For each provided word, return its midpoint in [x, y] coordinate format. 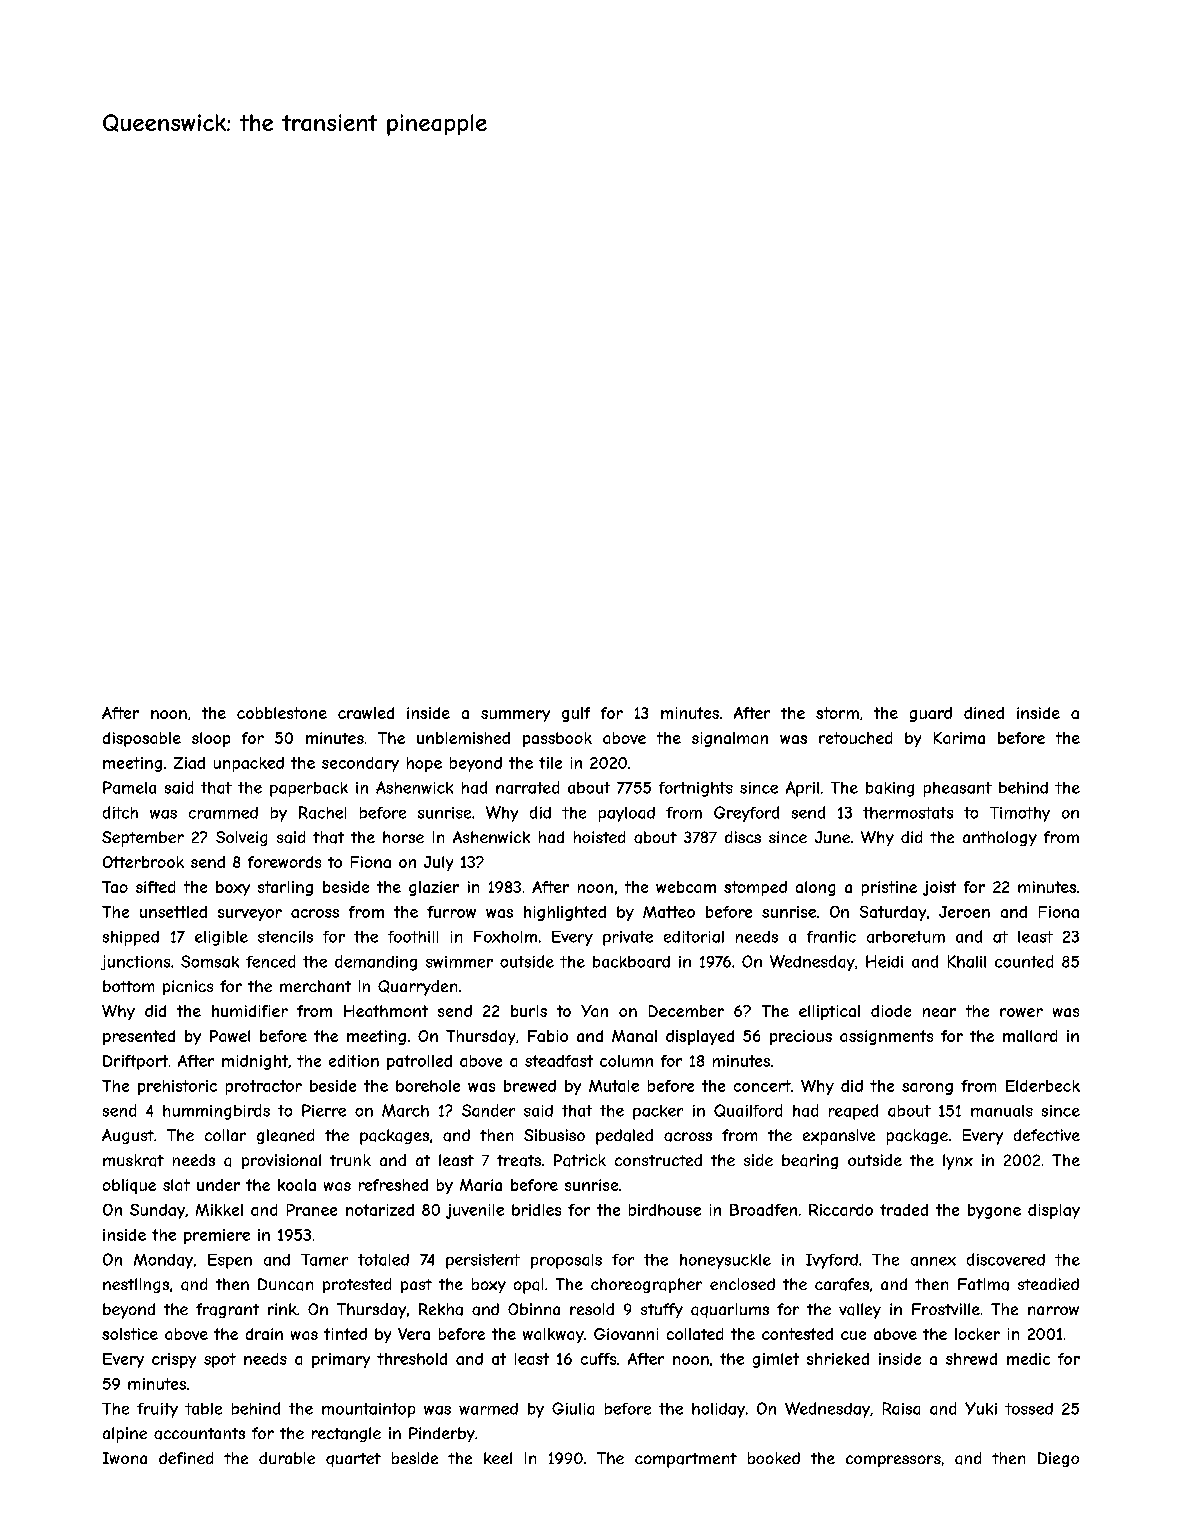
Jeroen [964, 912]
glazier [434, 888]
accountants [199, 1434]
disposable [142, 739]
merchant [315, 986]
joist [939, 888]
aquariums [730, 1310]
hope [424, 764]
